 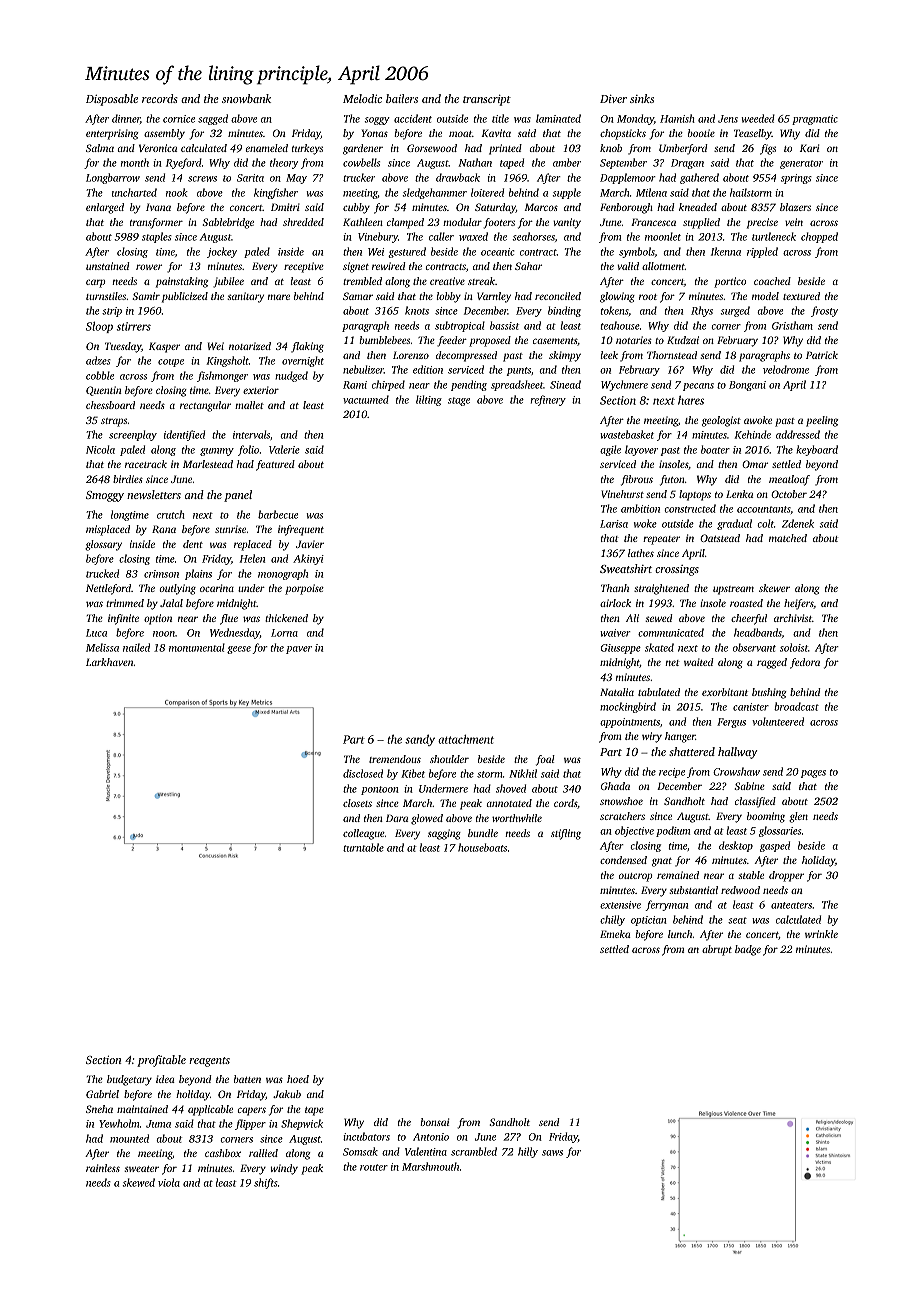 What do you see at coordinates (822, 355) in the document?
I see `Patrick` at bounding box center [822, 355].
